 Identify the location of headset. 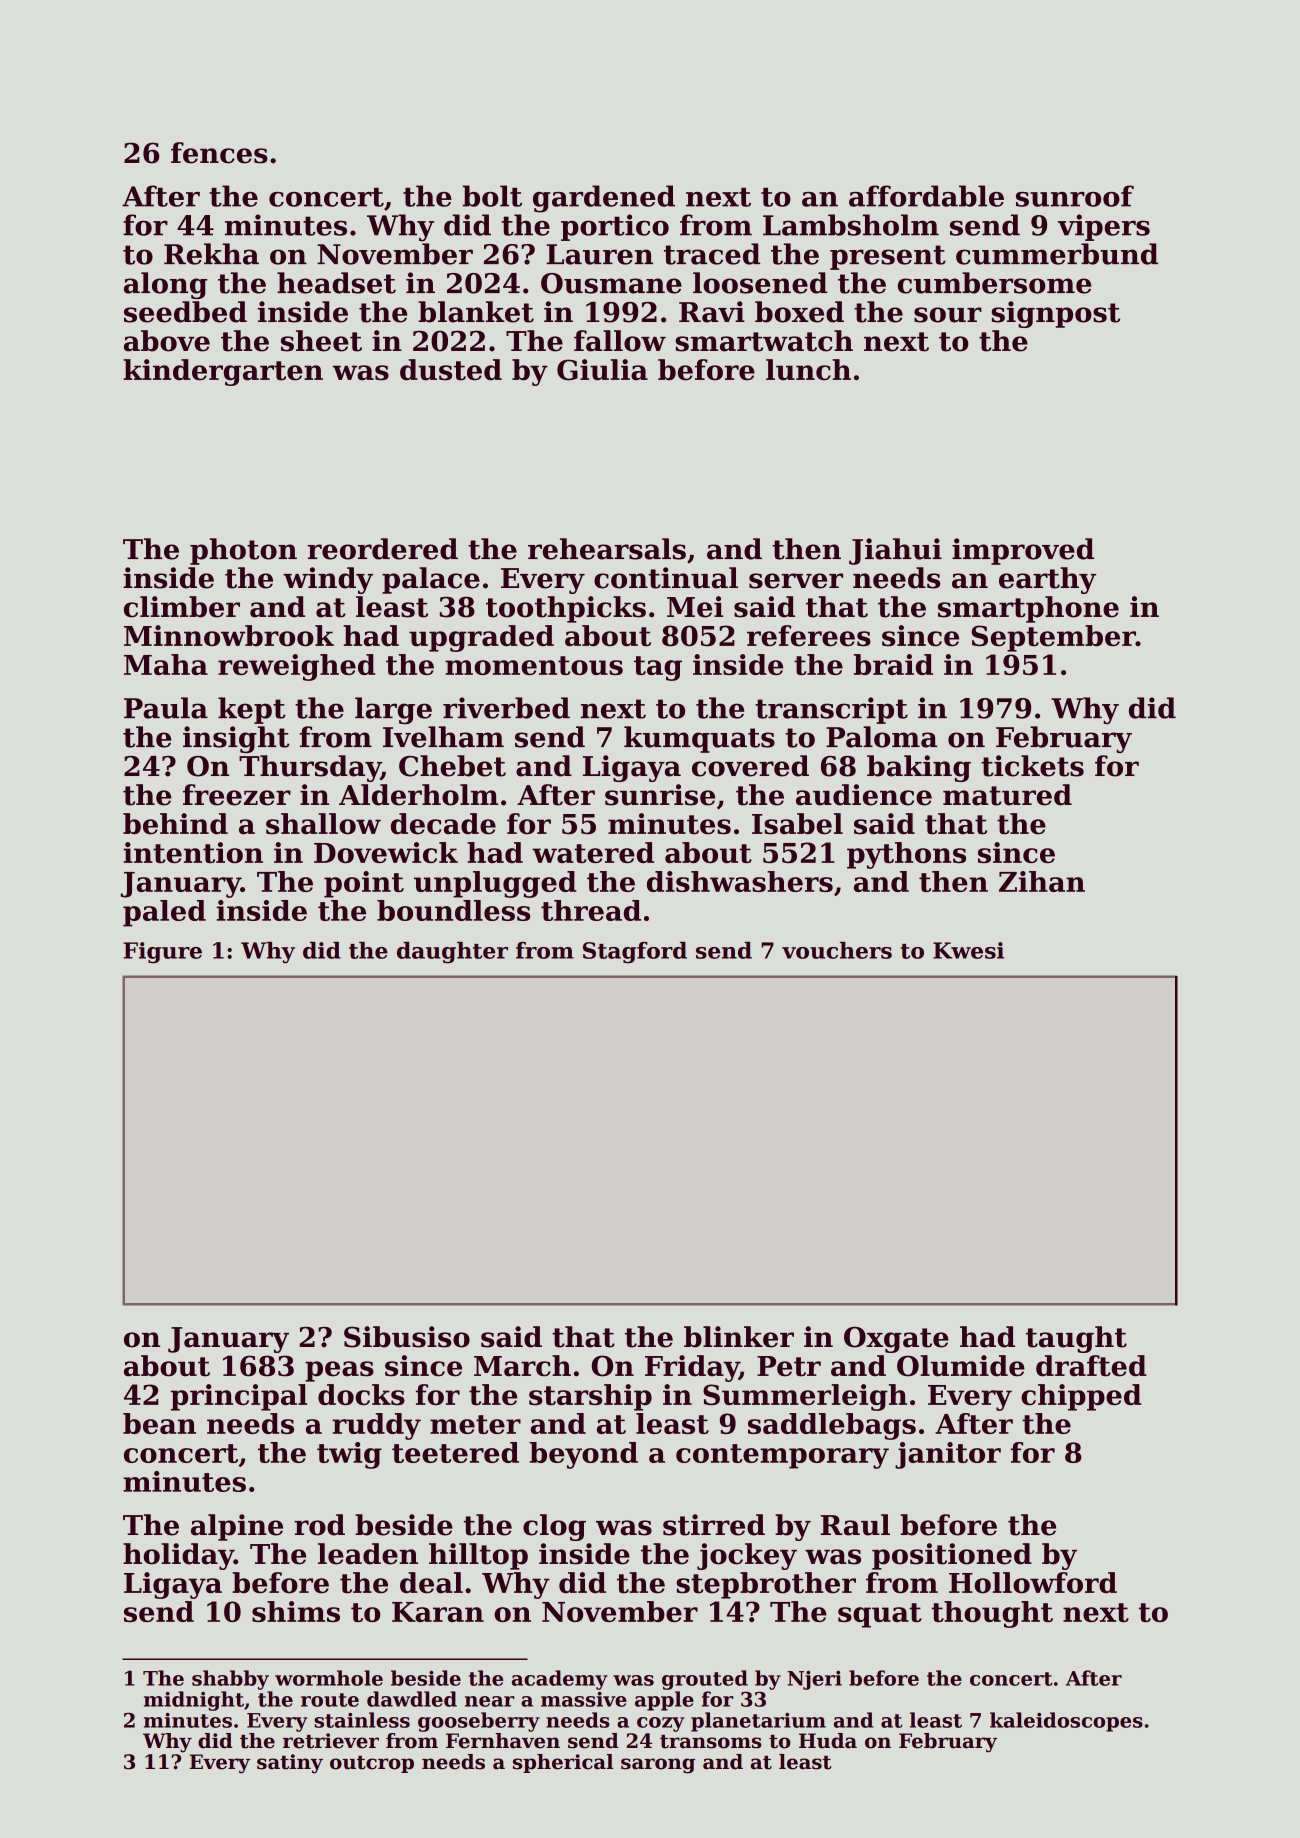
(336, 283).
